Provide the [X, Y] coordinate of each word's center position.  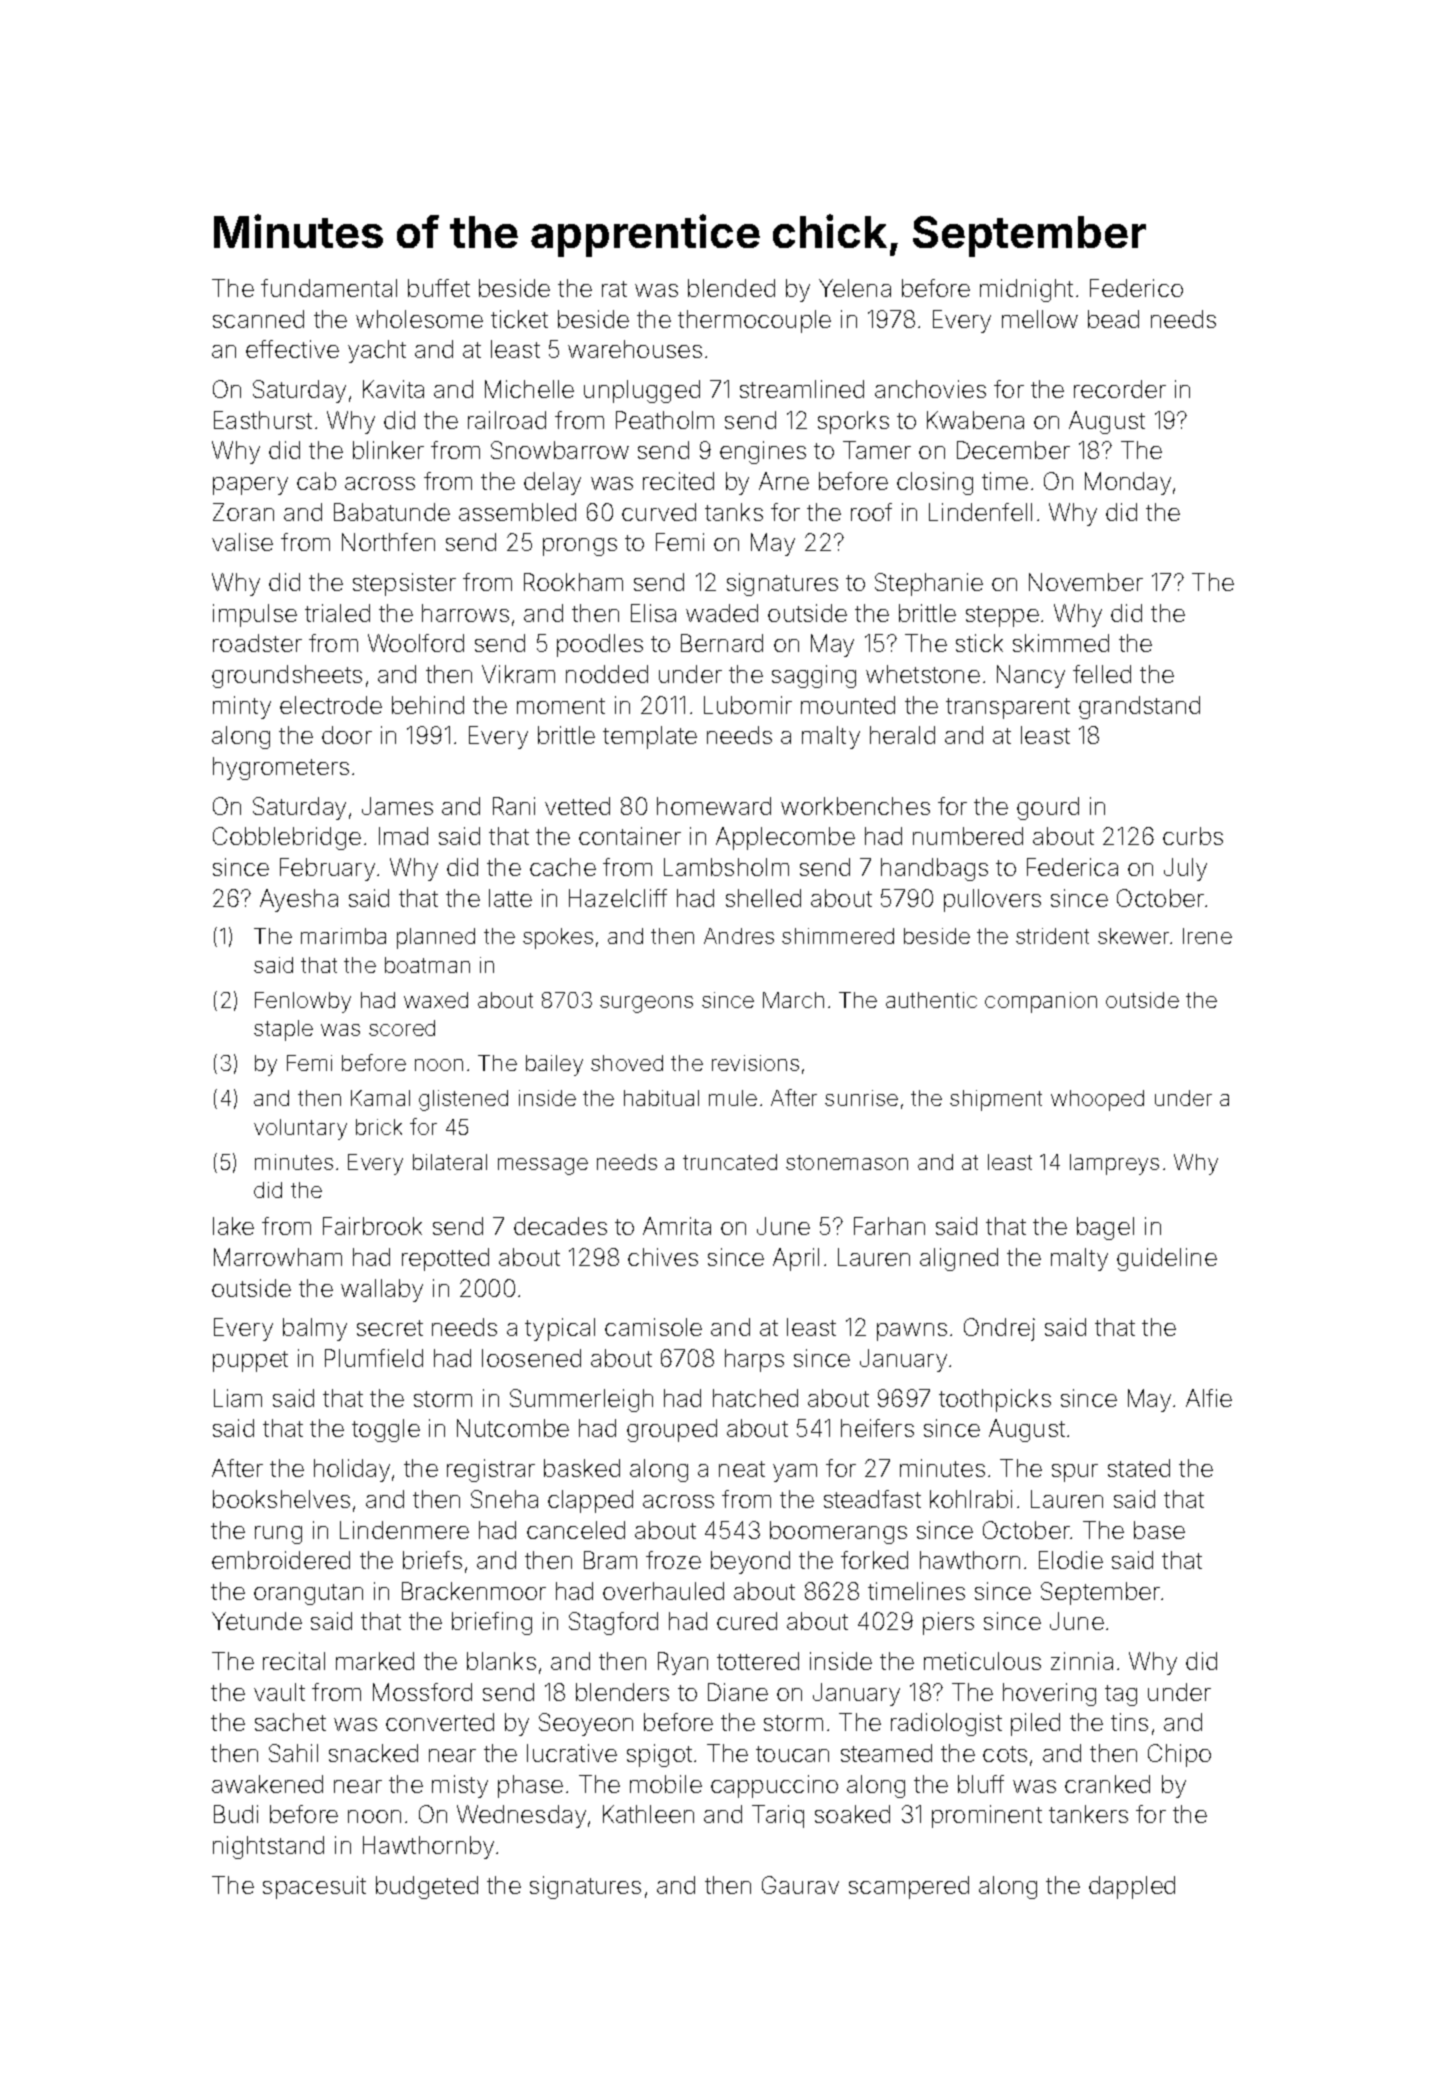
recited [678, 481]
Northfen [388, 542]
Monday [1128, 483]
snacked [373, 1753]
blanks [501, 1661]
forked [874, 1560]
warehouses [635, 349]
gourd [1048, 808]
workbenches [855, 806]
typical [560, 1329]
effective [292, 349]
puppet [250, 1361]
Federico [1136, 288]
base [1159, 1530]
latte [510, 898]
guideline [1167, 1259]
